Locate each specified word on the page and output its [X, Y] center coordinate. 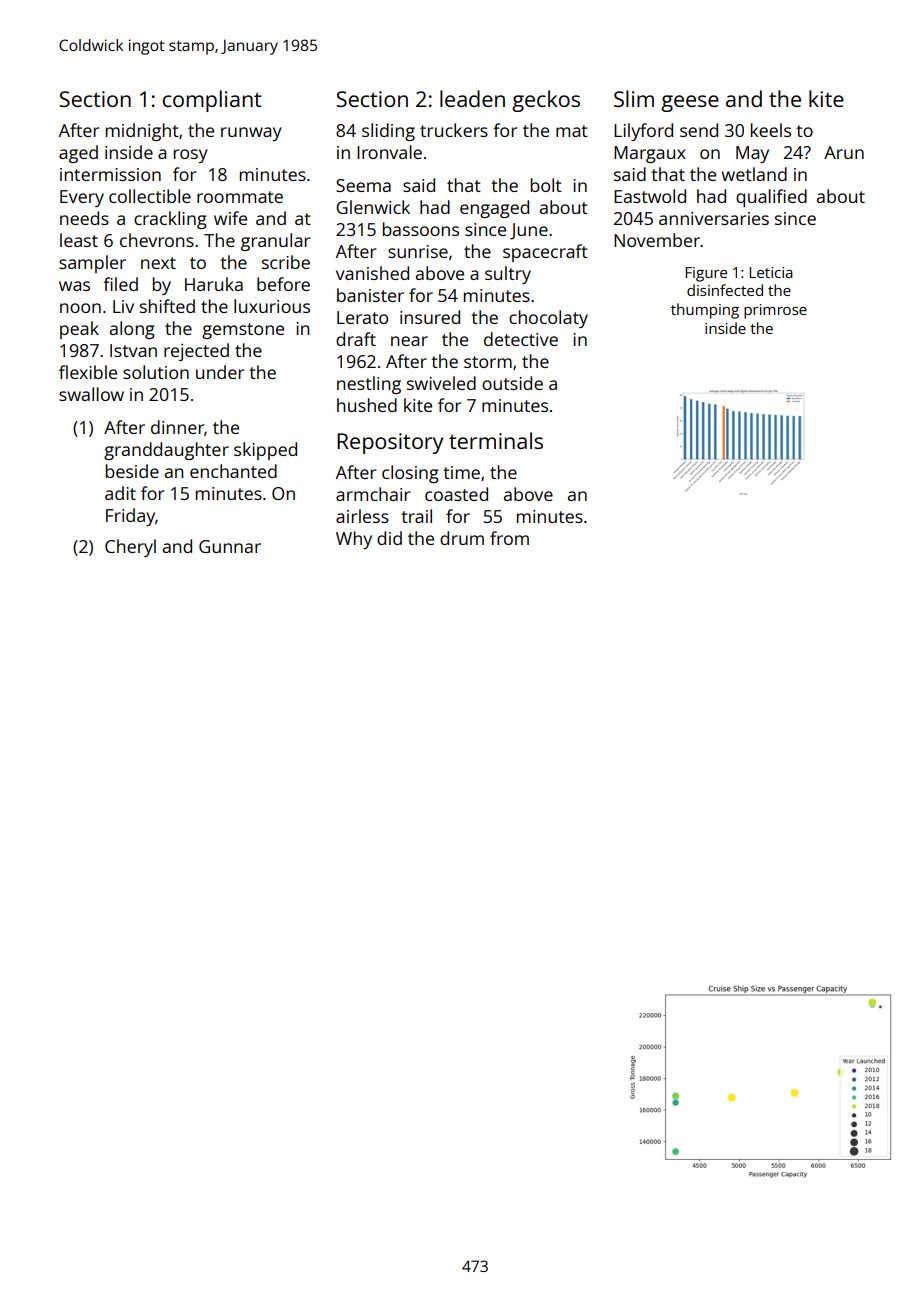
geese [690, 103]
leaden [472, 98]
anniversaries [714, 218]
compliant [212, 101]
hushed [367, 405]
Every [82, 198]
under [220, 372]
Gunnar [230, 546]
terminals [496, 440]
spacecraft [545, 253]
